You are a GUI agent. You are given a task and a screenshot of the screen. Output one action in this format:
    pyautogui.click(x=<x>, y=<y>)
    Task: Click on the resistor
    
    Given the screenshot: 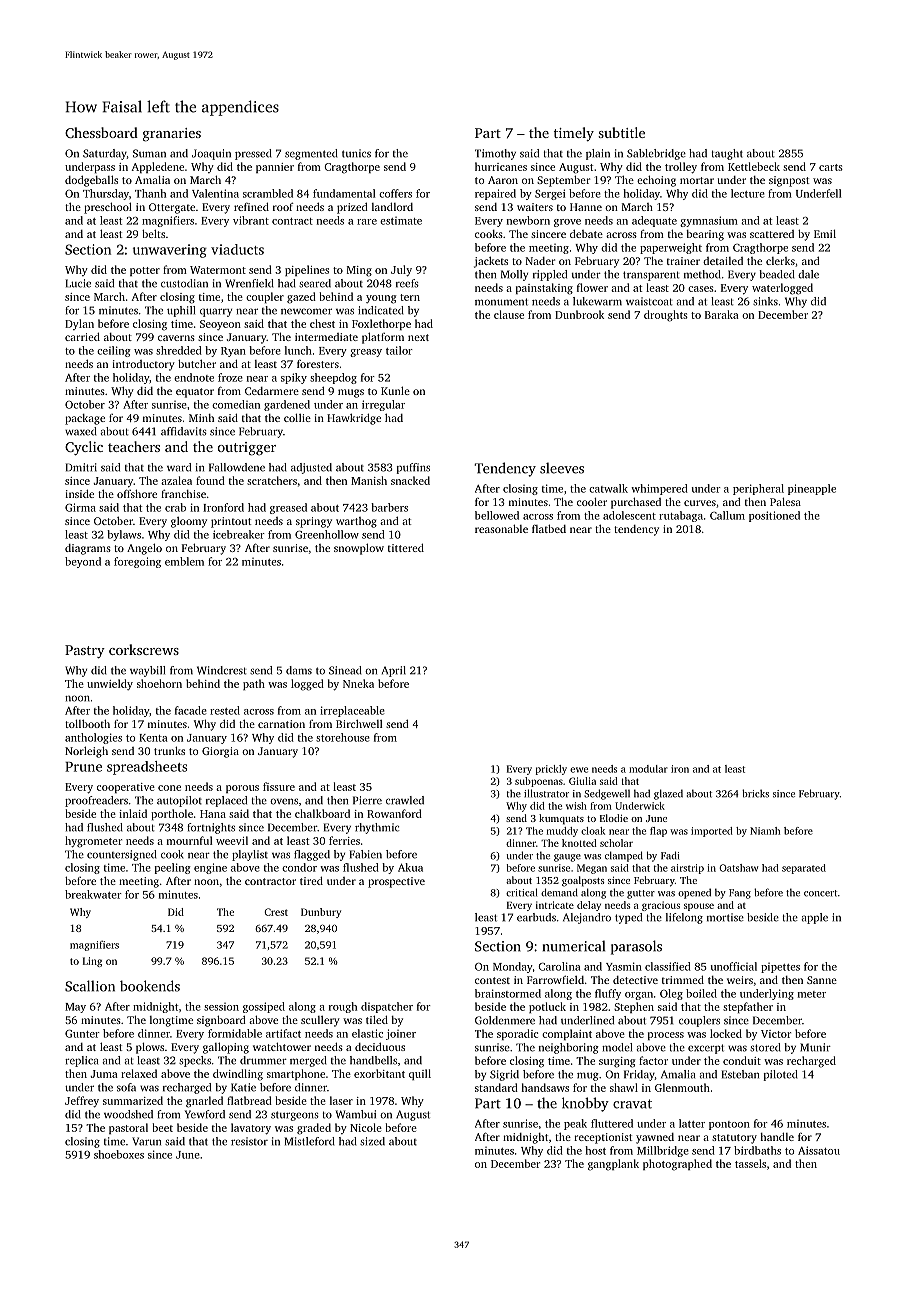 What is the action you would take?
    pyautogui.click(x=249, y=1141)
